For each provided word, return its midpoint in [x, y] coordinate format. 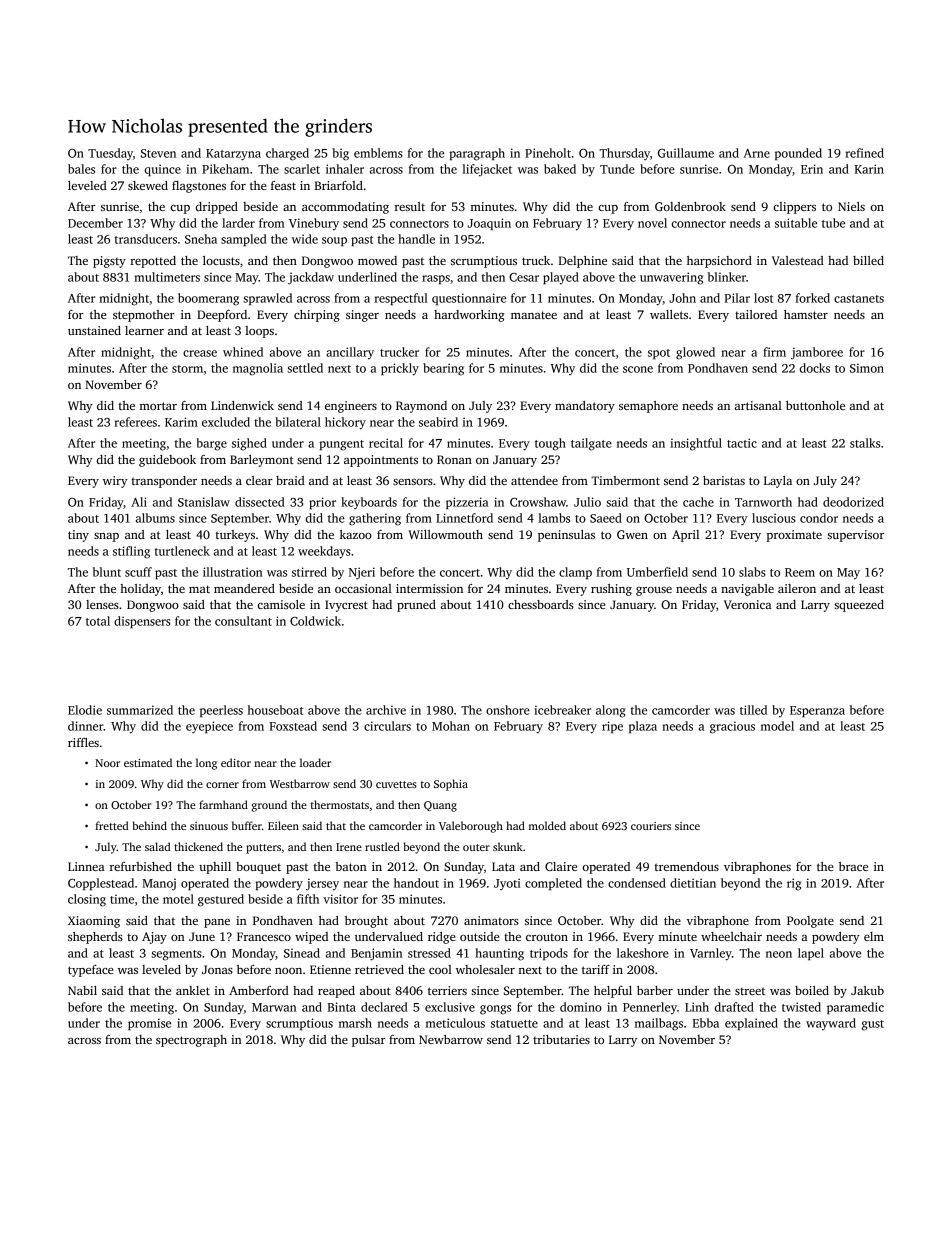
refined [864, 153]
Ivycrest [346, 606]
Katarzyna [233, 155]
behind [150, 825]
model [777, 726]
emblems [378, 153]
